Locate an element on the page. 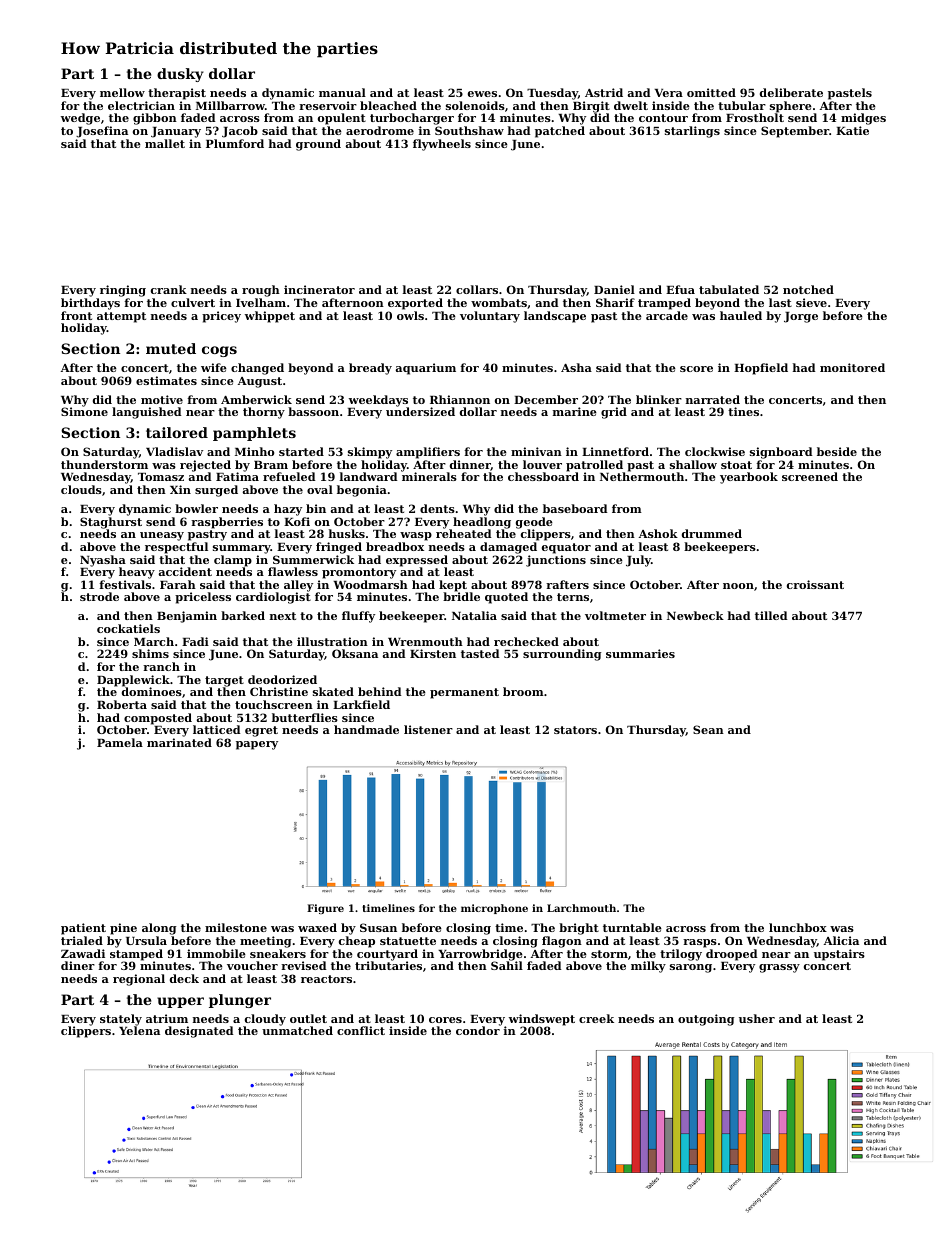  Sean is located at coordinates (708, 729).
